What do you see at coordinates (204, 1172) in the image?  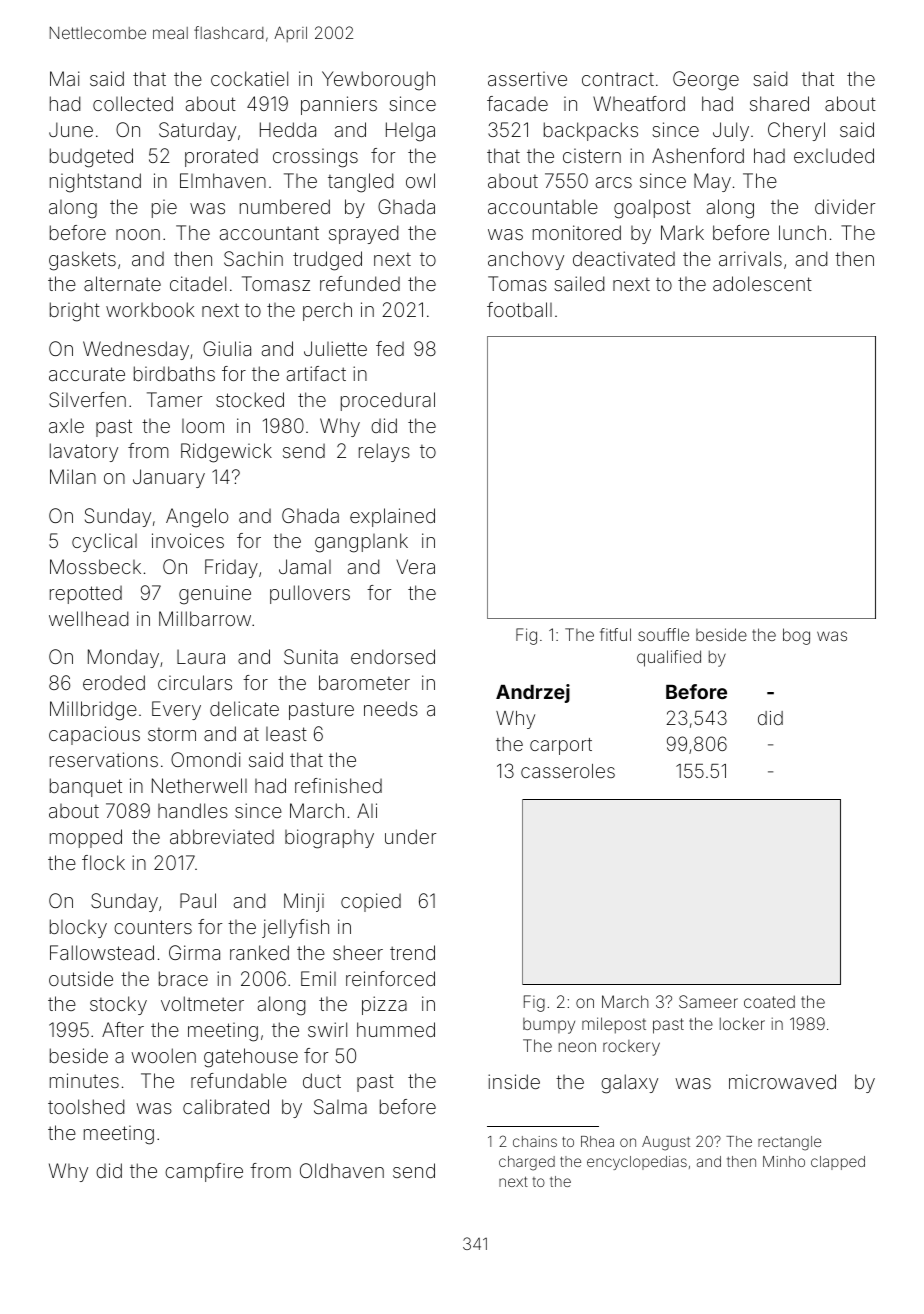 I see `campfire` at bounding box center [204, 1172].
